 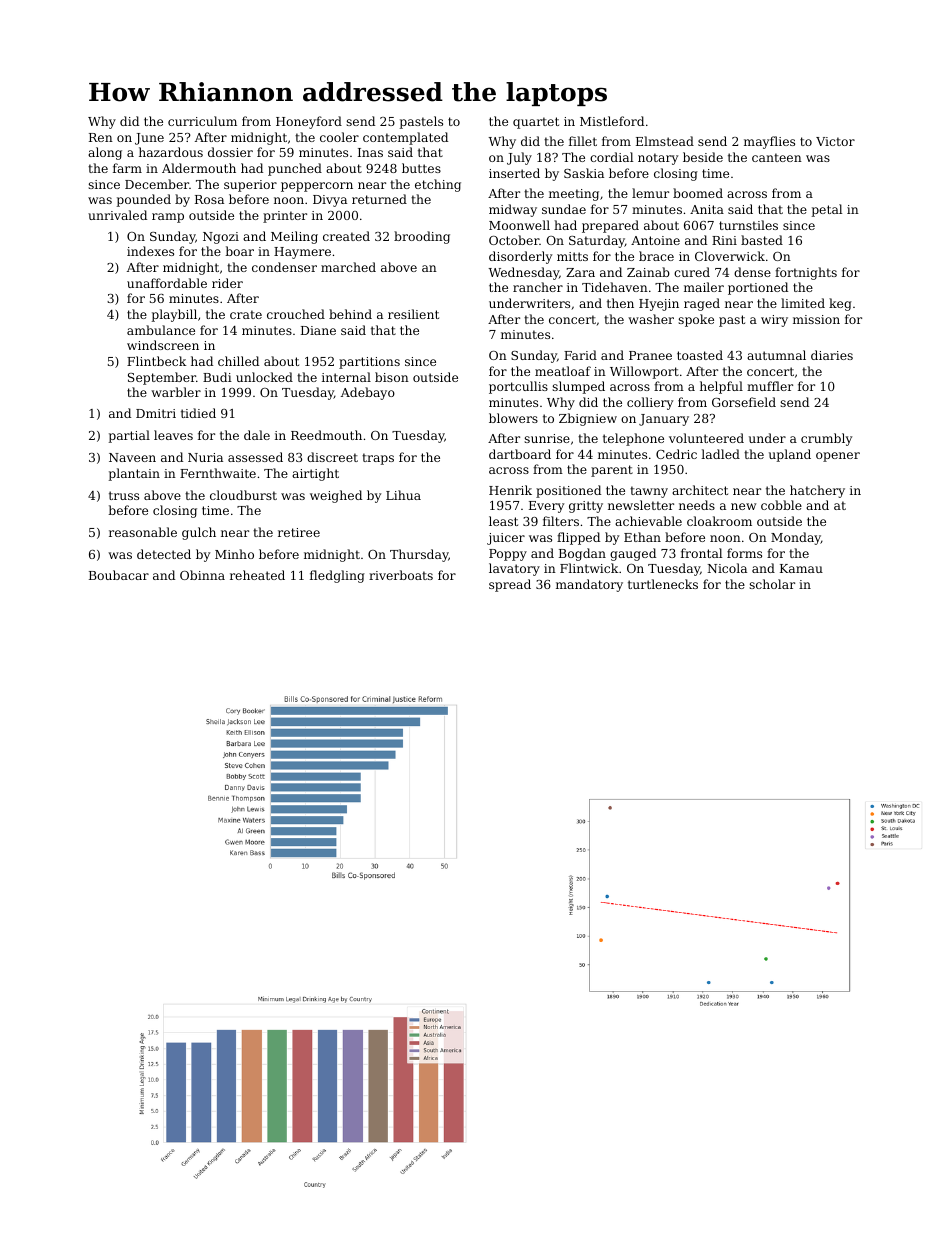 I want to click on bison, so click(x=392, y=377).
